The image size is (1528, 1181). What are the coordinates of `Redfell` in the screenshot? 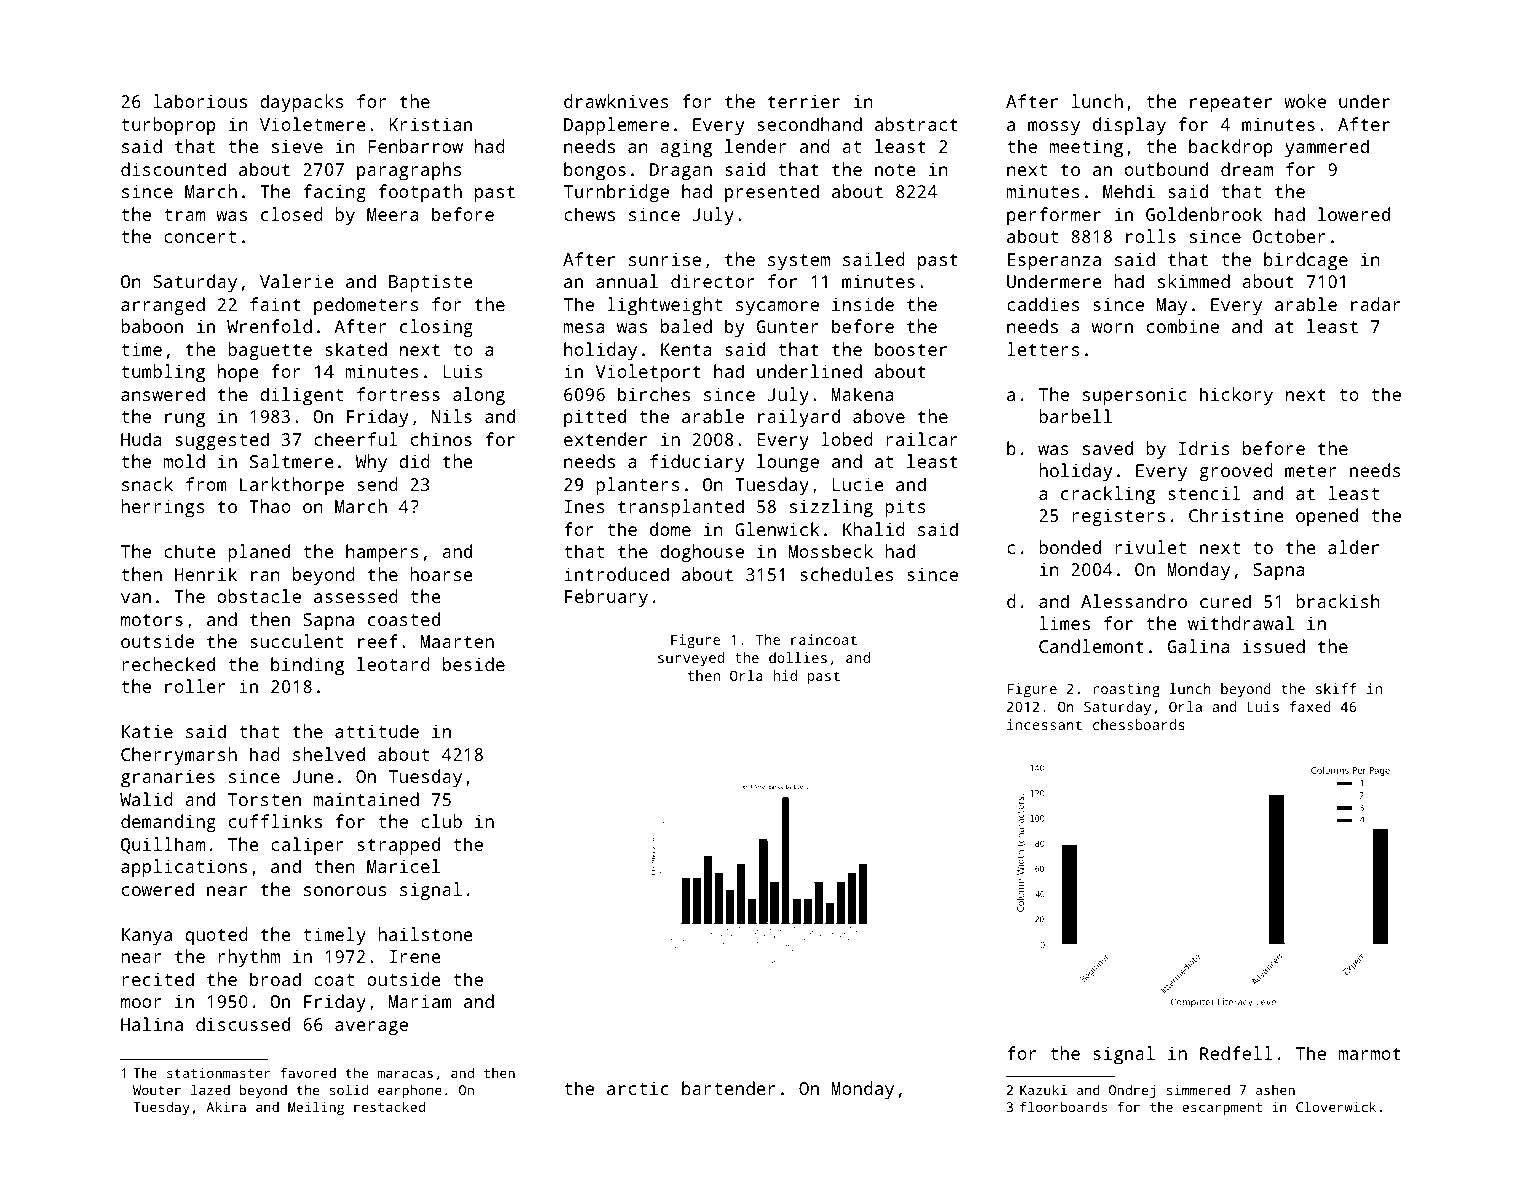 It's located at (1236, 1053).
